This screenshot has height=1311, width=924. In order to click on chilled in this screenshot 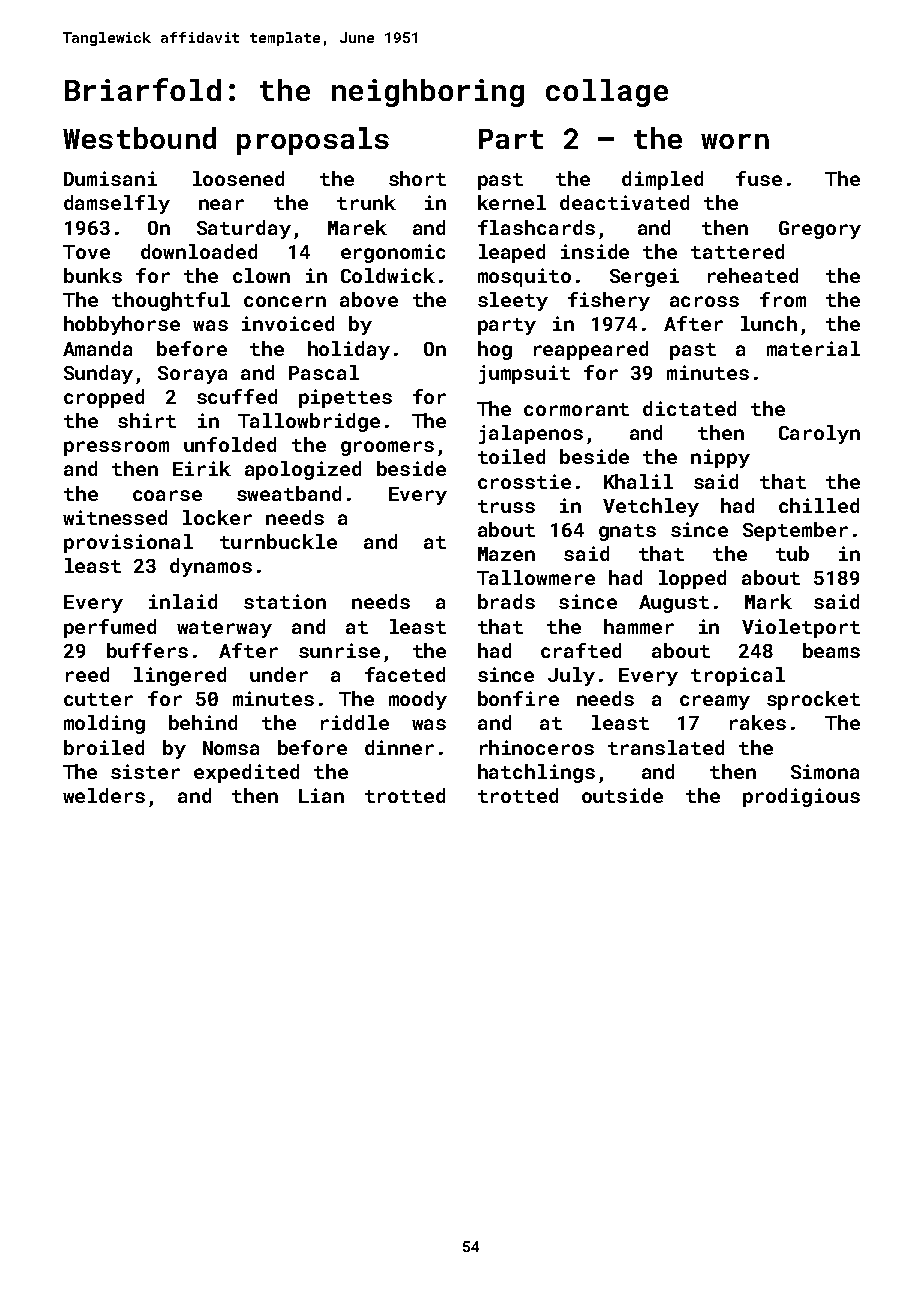, I will do `click(819, 505)`.
